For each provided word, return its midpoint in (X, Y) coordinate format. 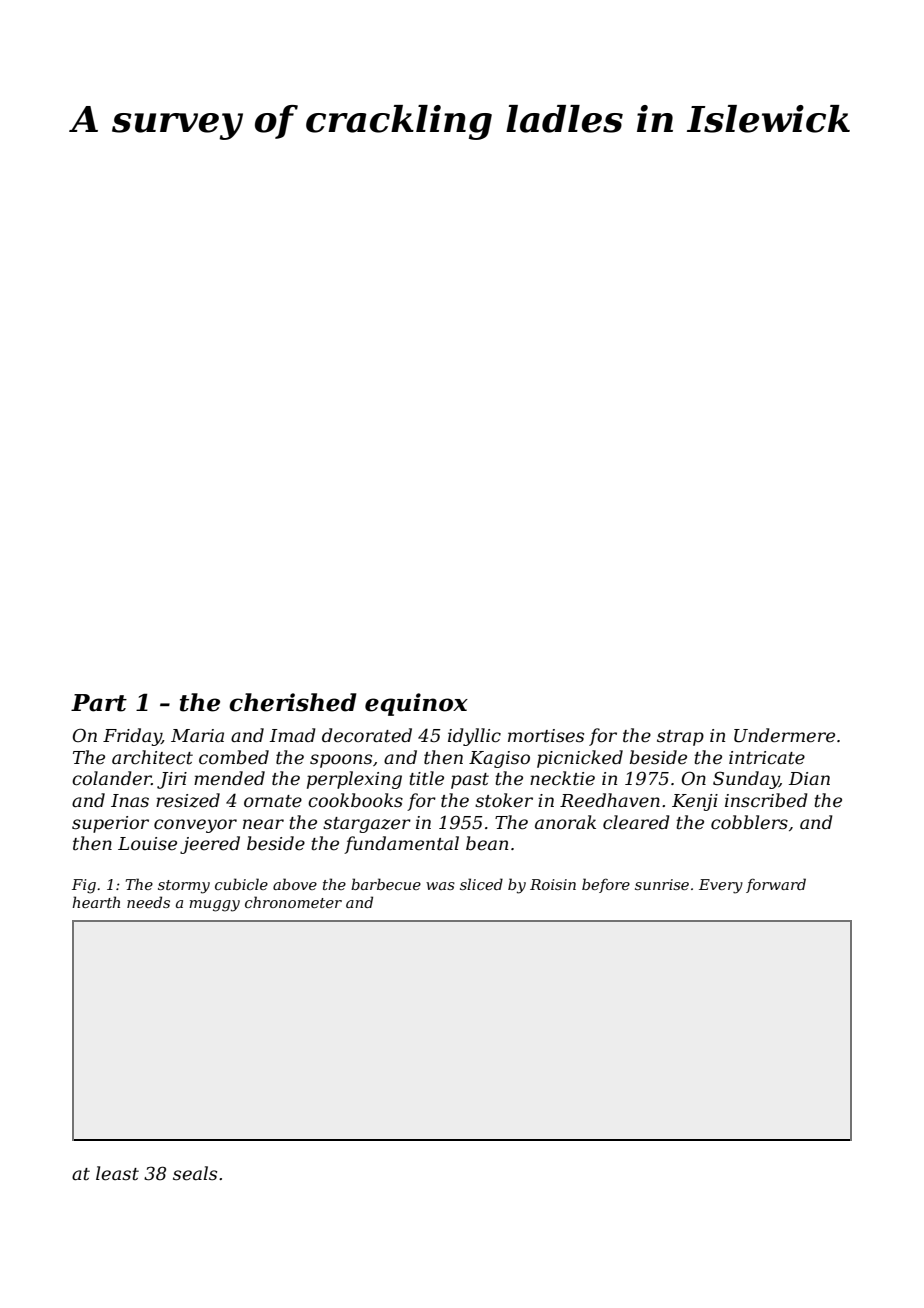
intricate (767, 758)
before (606, 885)
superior (110, 824)
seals (195, 1173)
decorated (367, 735)
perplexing (354, 780)
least (117, 1173)
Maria (197, 735)
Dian (809, 778)
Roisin (553, 884)
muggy (214, 906)
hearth (96, 902)
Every (721, 886)
